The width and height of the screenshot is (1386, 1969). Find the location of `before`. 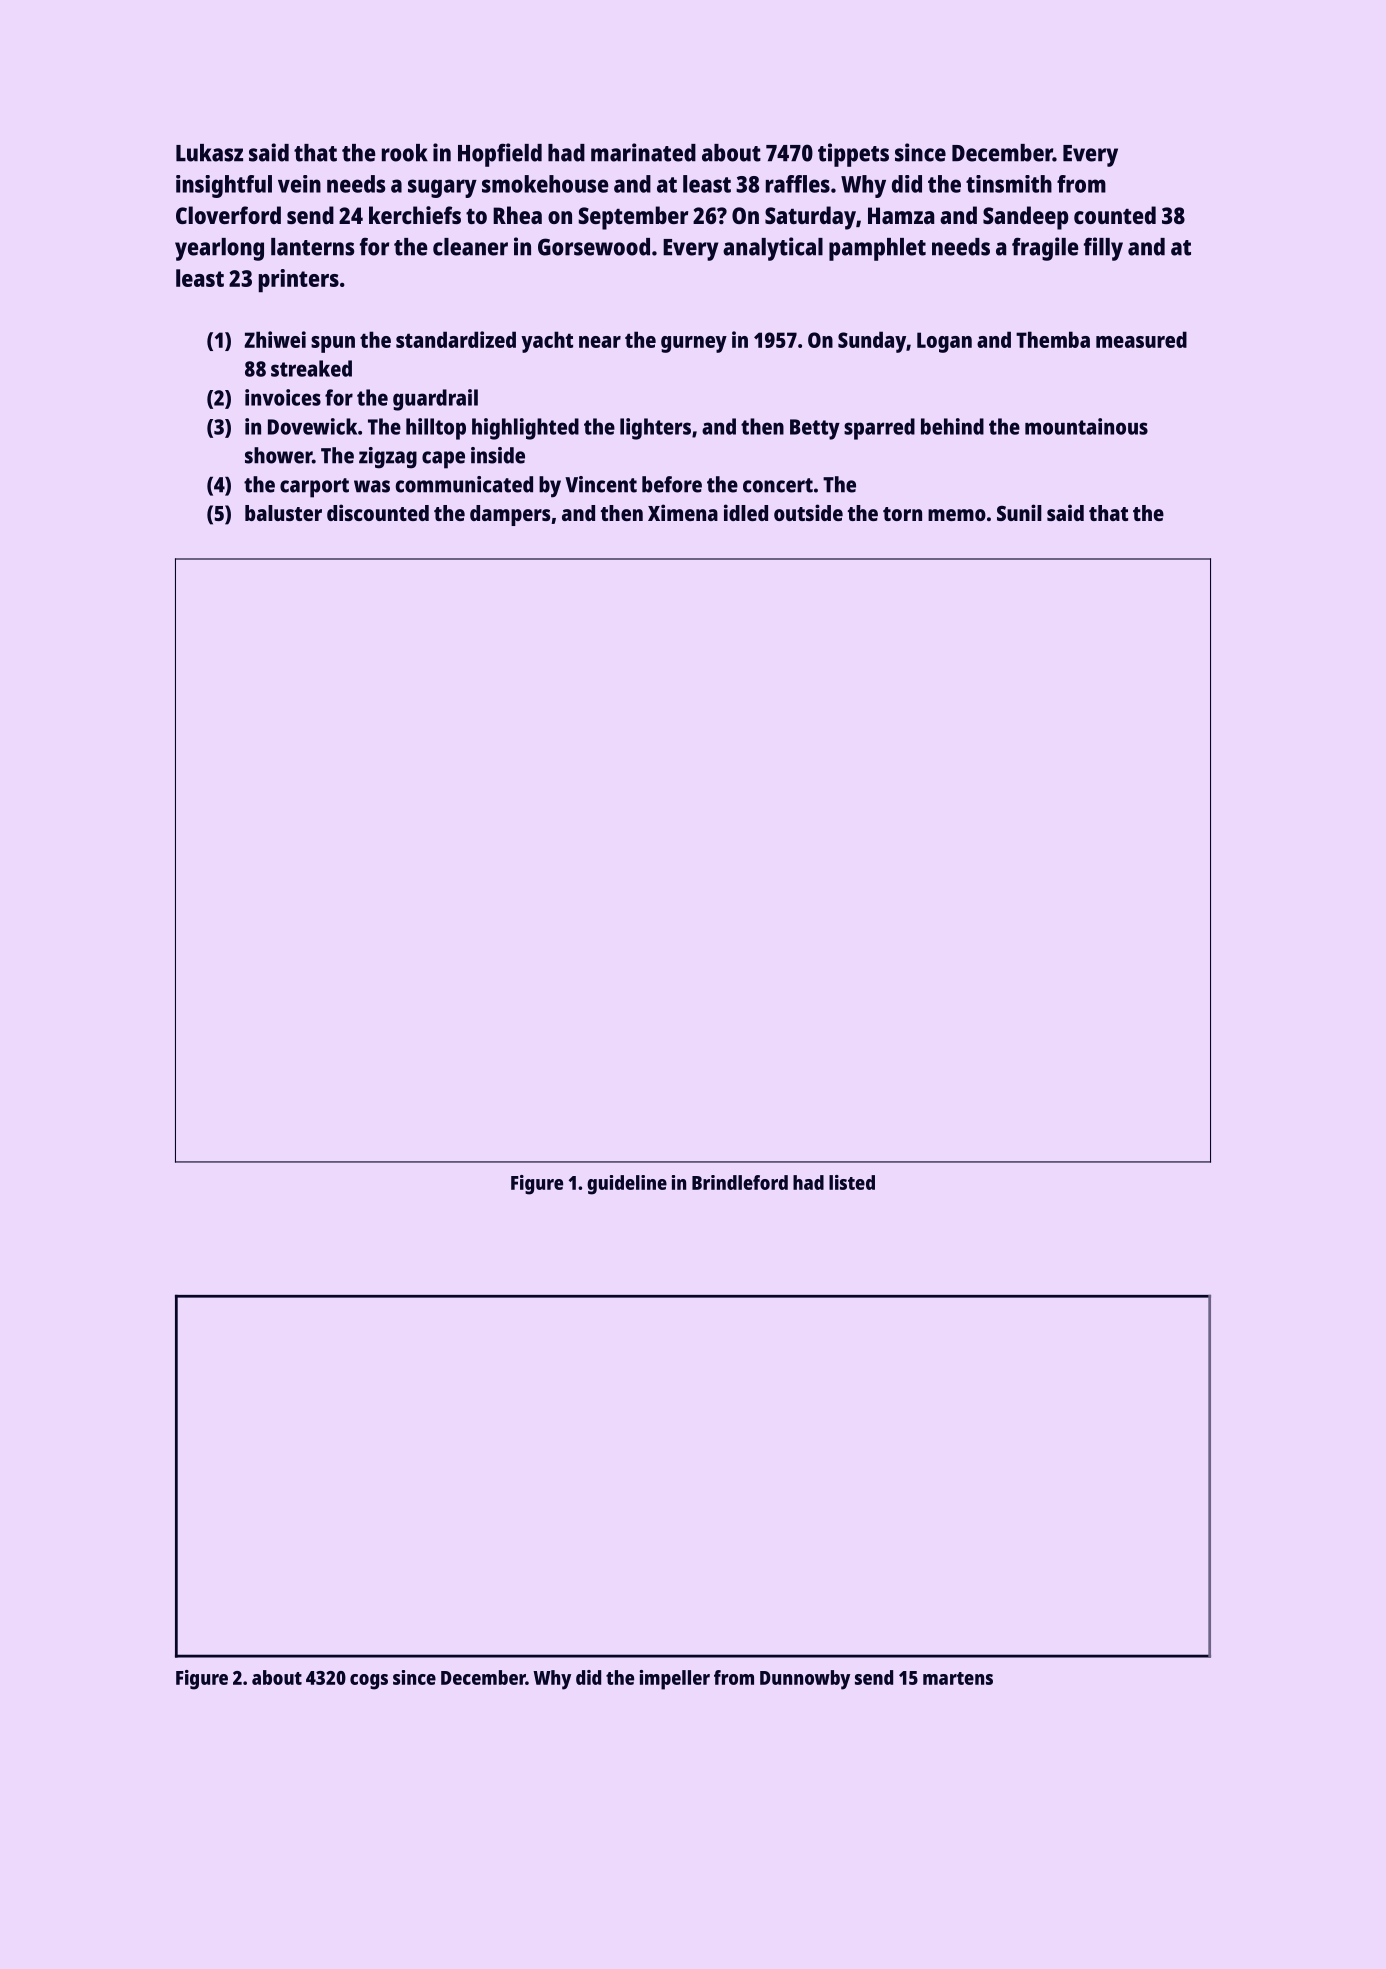

before is located at coordinates (672, 484).
